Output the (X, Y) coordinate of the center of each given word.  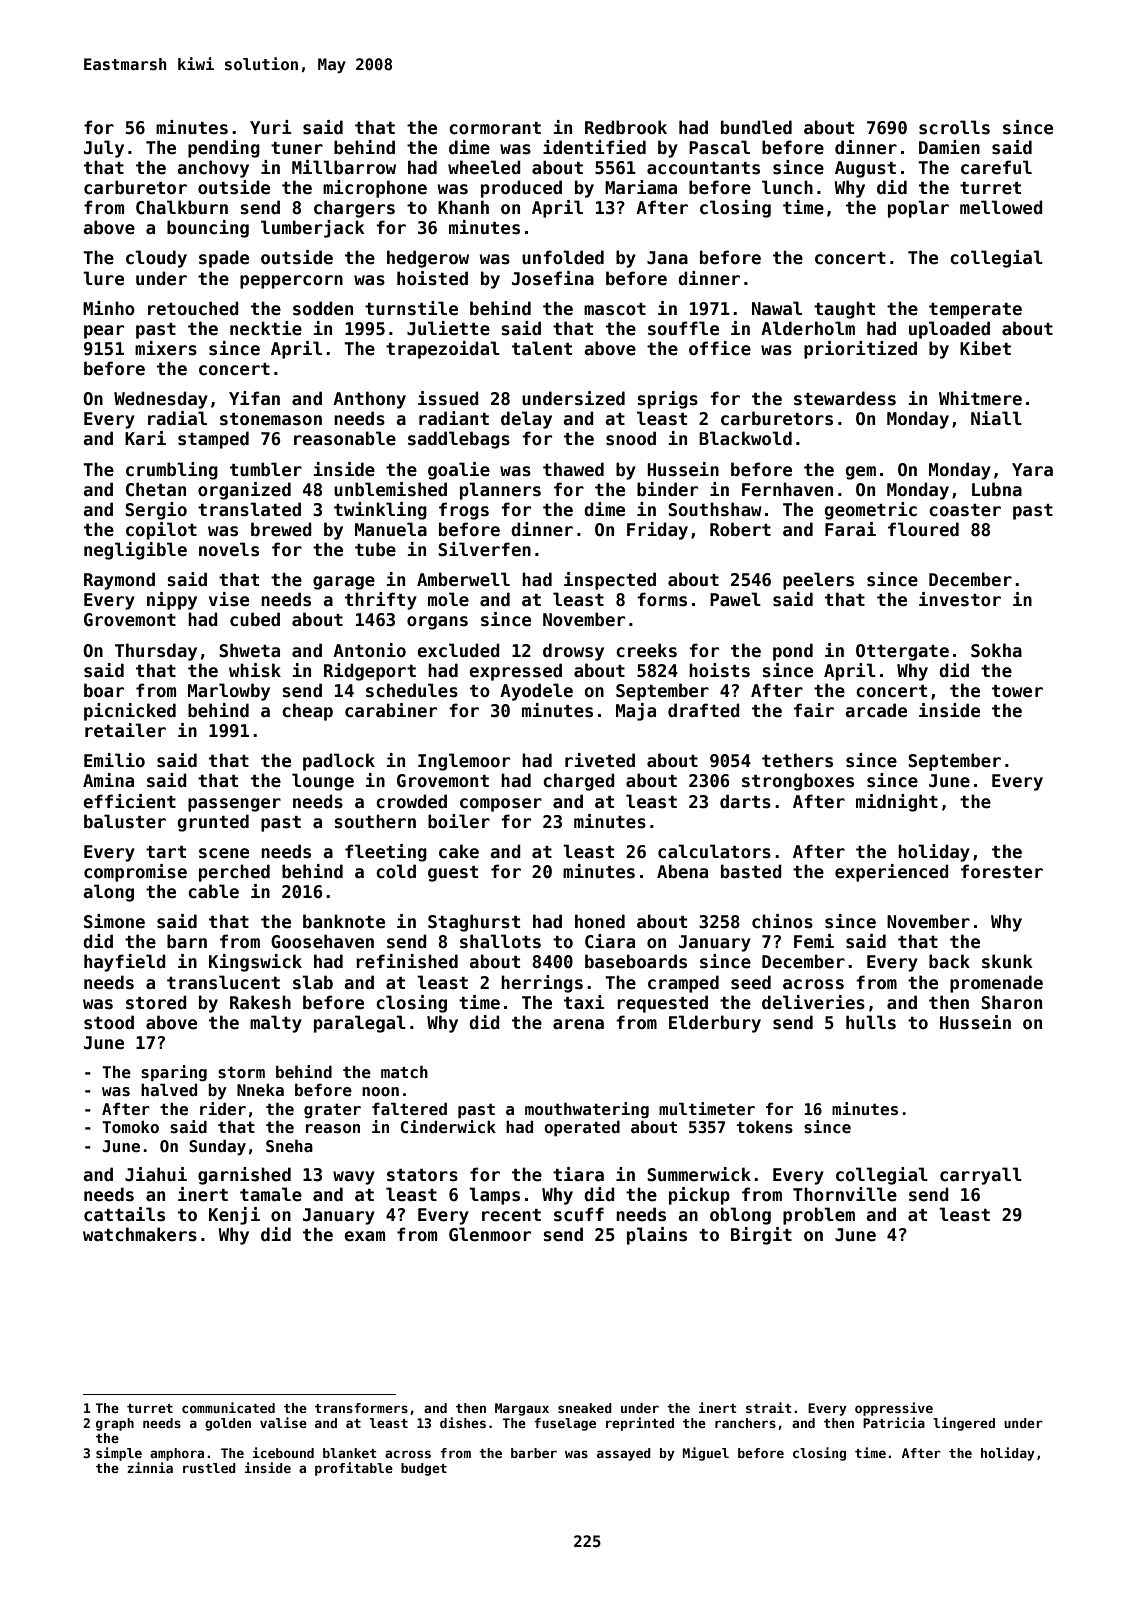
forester (1002, 871)
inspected (610, 581)
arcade (876, 710)
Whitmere (980, 398)
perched (234, 873)
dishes (463, 1422)
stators (422, 1175)
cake (459, 851)
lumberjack (313, 229)
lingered (964, 1424)
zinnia (150, 1467)
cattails (124, 1214)
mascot (615, 309)
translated (249, 509)
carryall (981, 1176)
